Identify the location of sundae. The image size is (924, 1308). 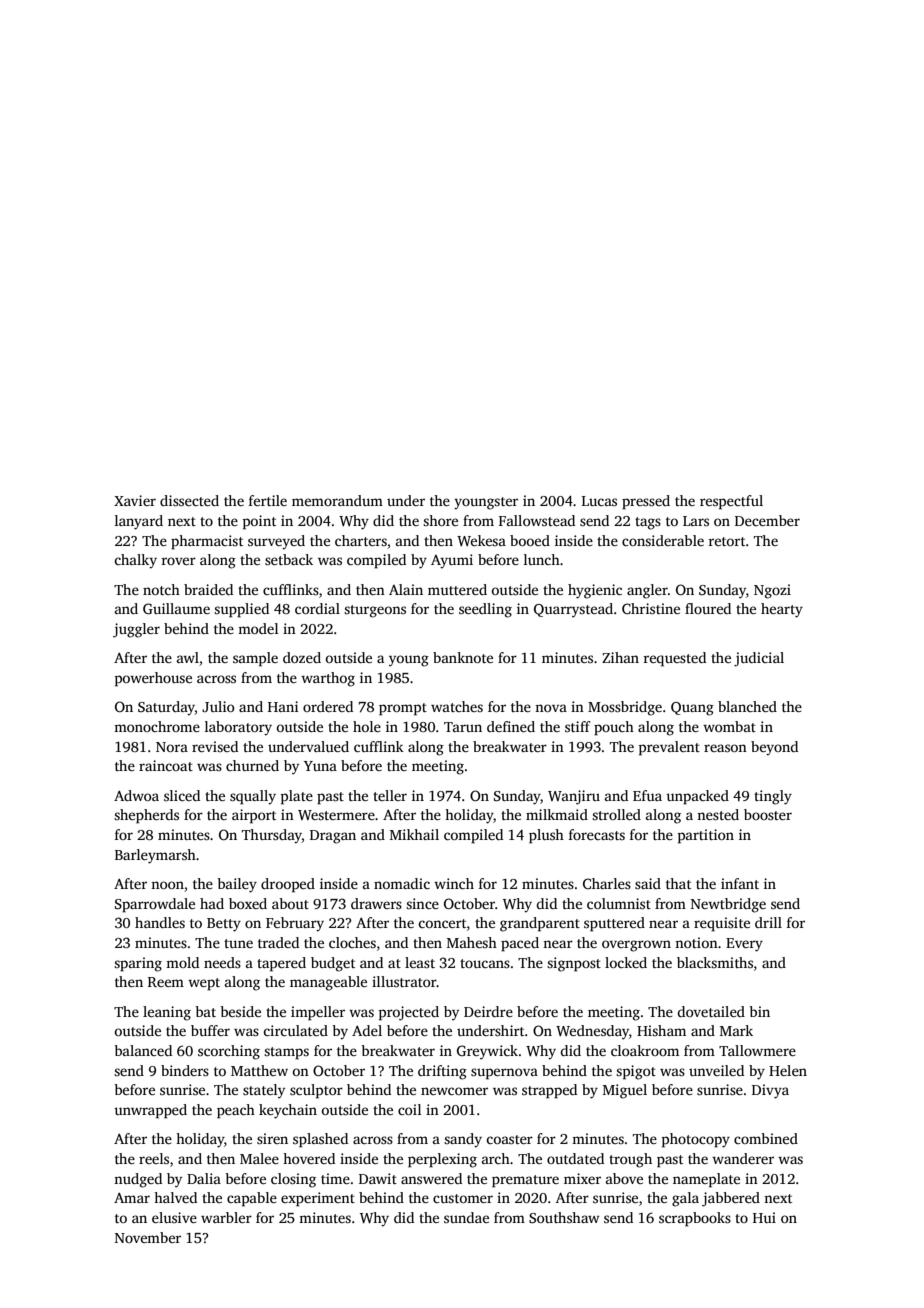
(466, 1217).
